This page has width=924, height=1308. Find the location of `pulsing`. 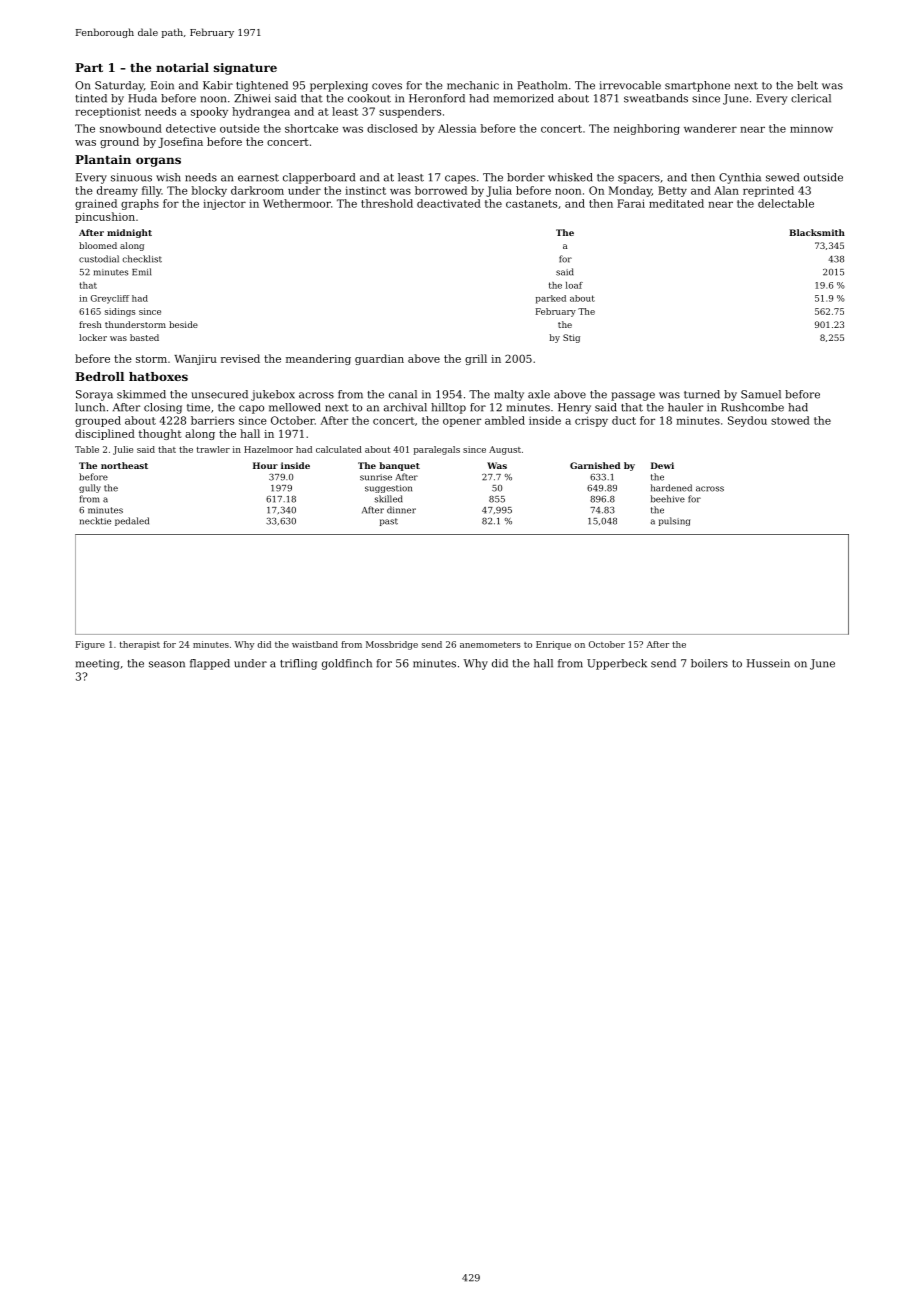

pulsing is located at coordinates (674, 521).
